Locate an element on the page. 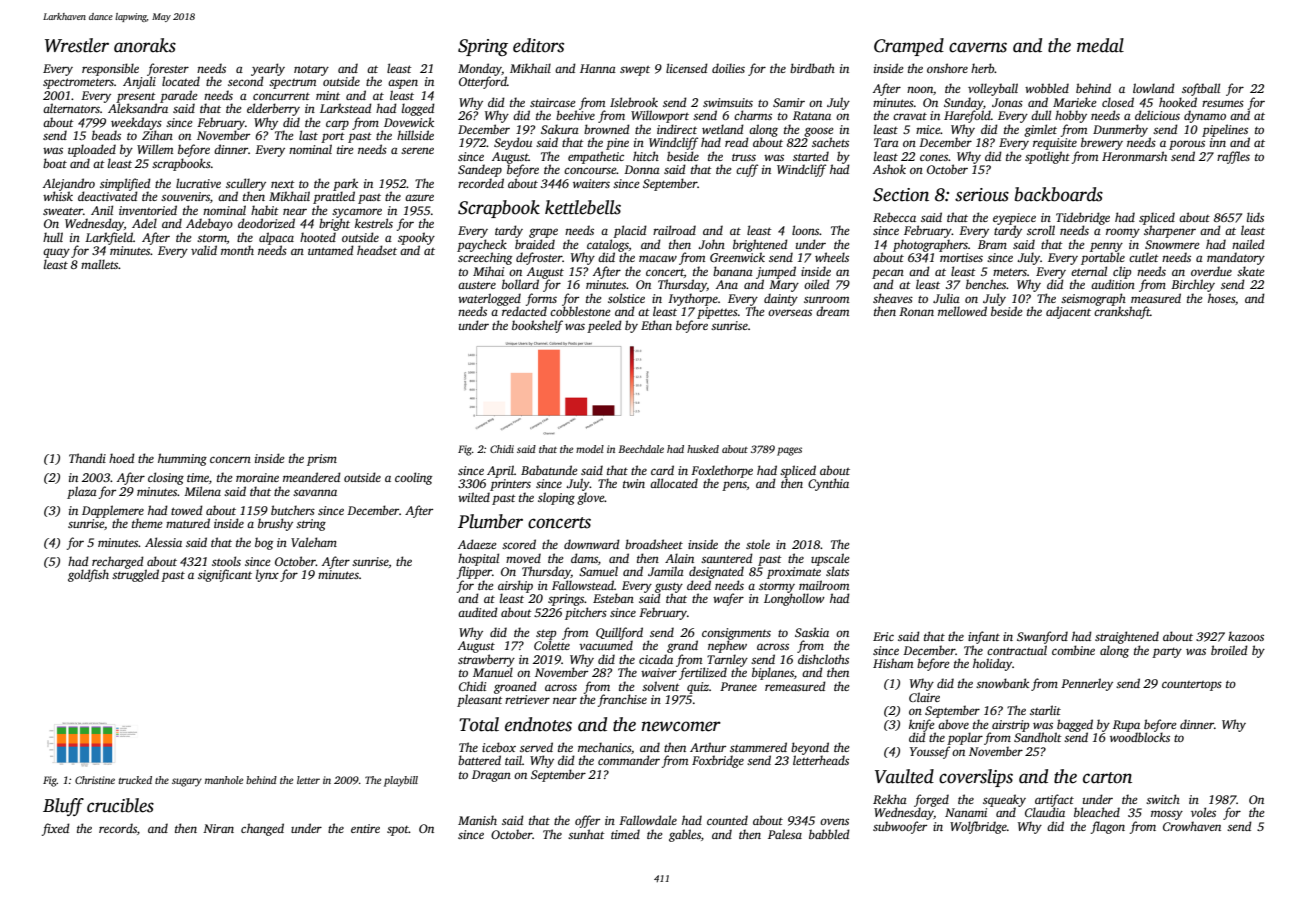 This image has height=924, width=1308. prism is located at coordinates (322, 460).
